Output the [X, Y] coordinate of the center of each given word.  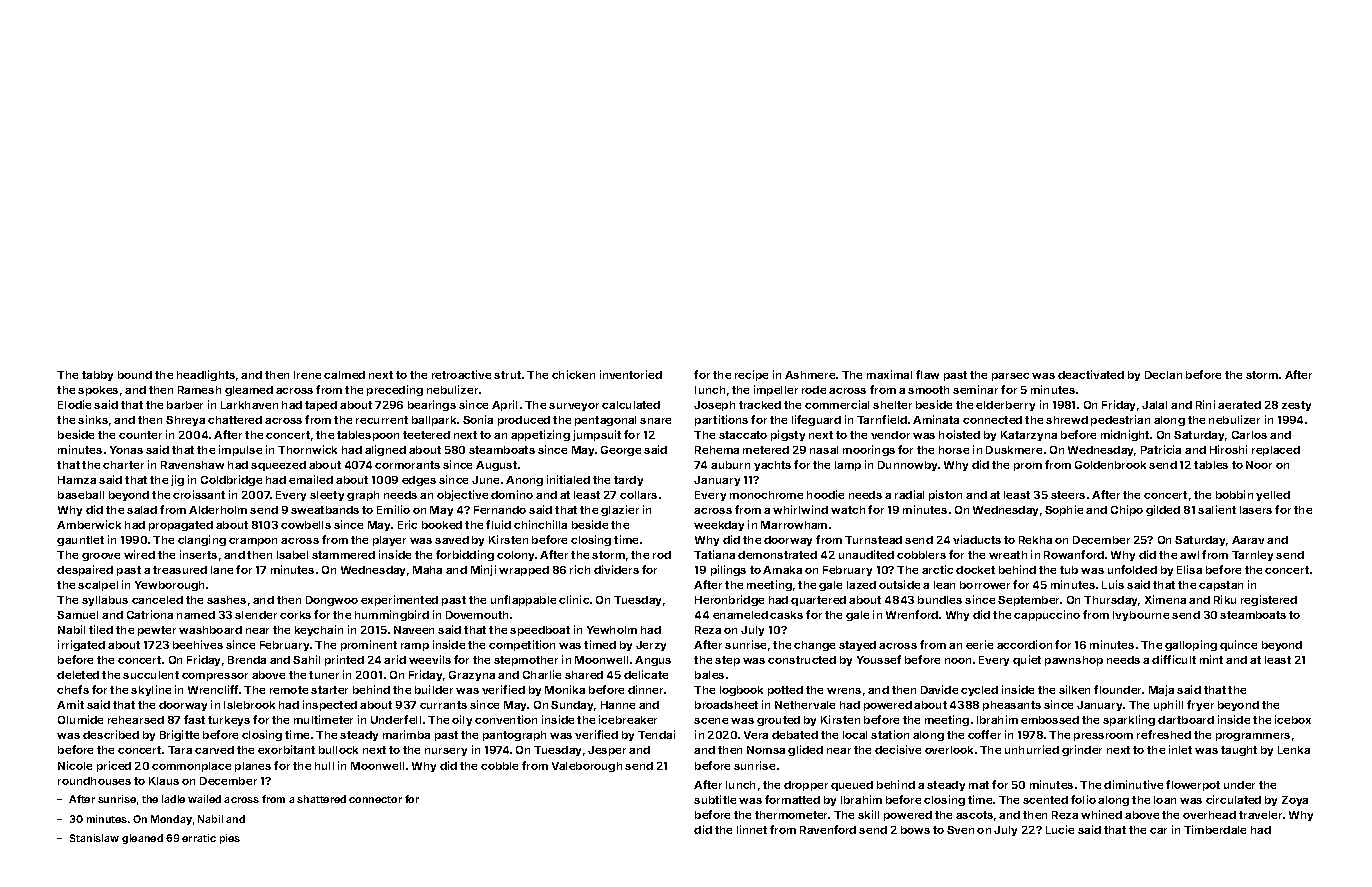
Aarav [1248, 540]
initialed [568, 479]
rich [580, 569]
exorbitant [286, 749]
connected [992, 420]
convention [506, 719]
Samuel [77, 615]
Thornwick [307, 449]
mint [1211, 659]
